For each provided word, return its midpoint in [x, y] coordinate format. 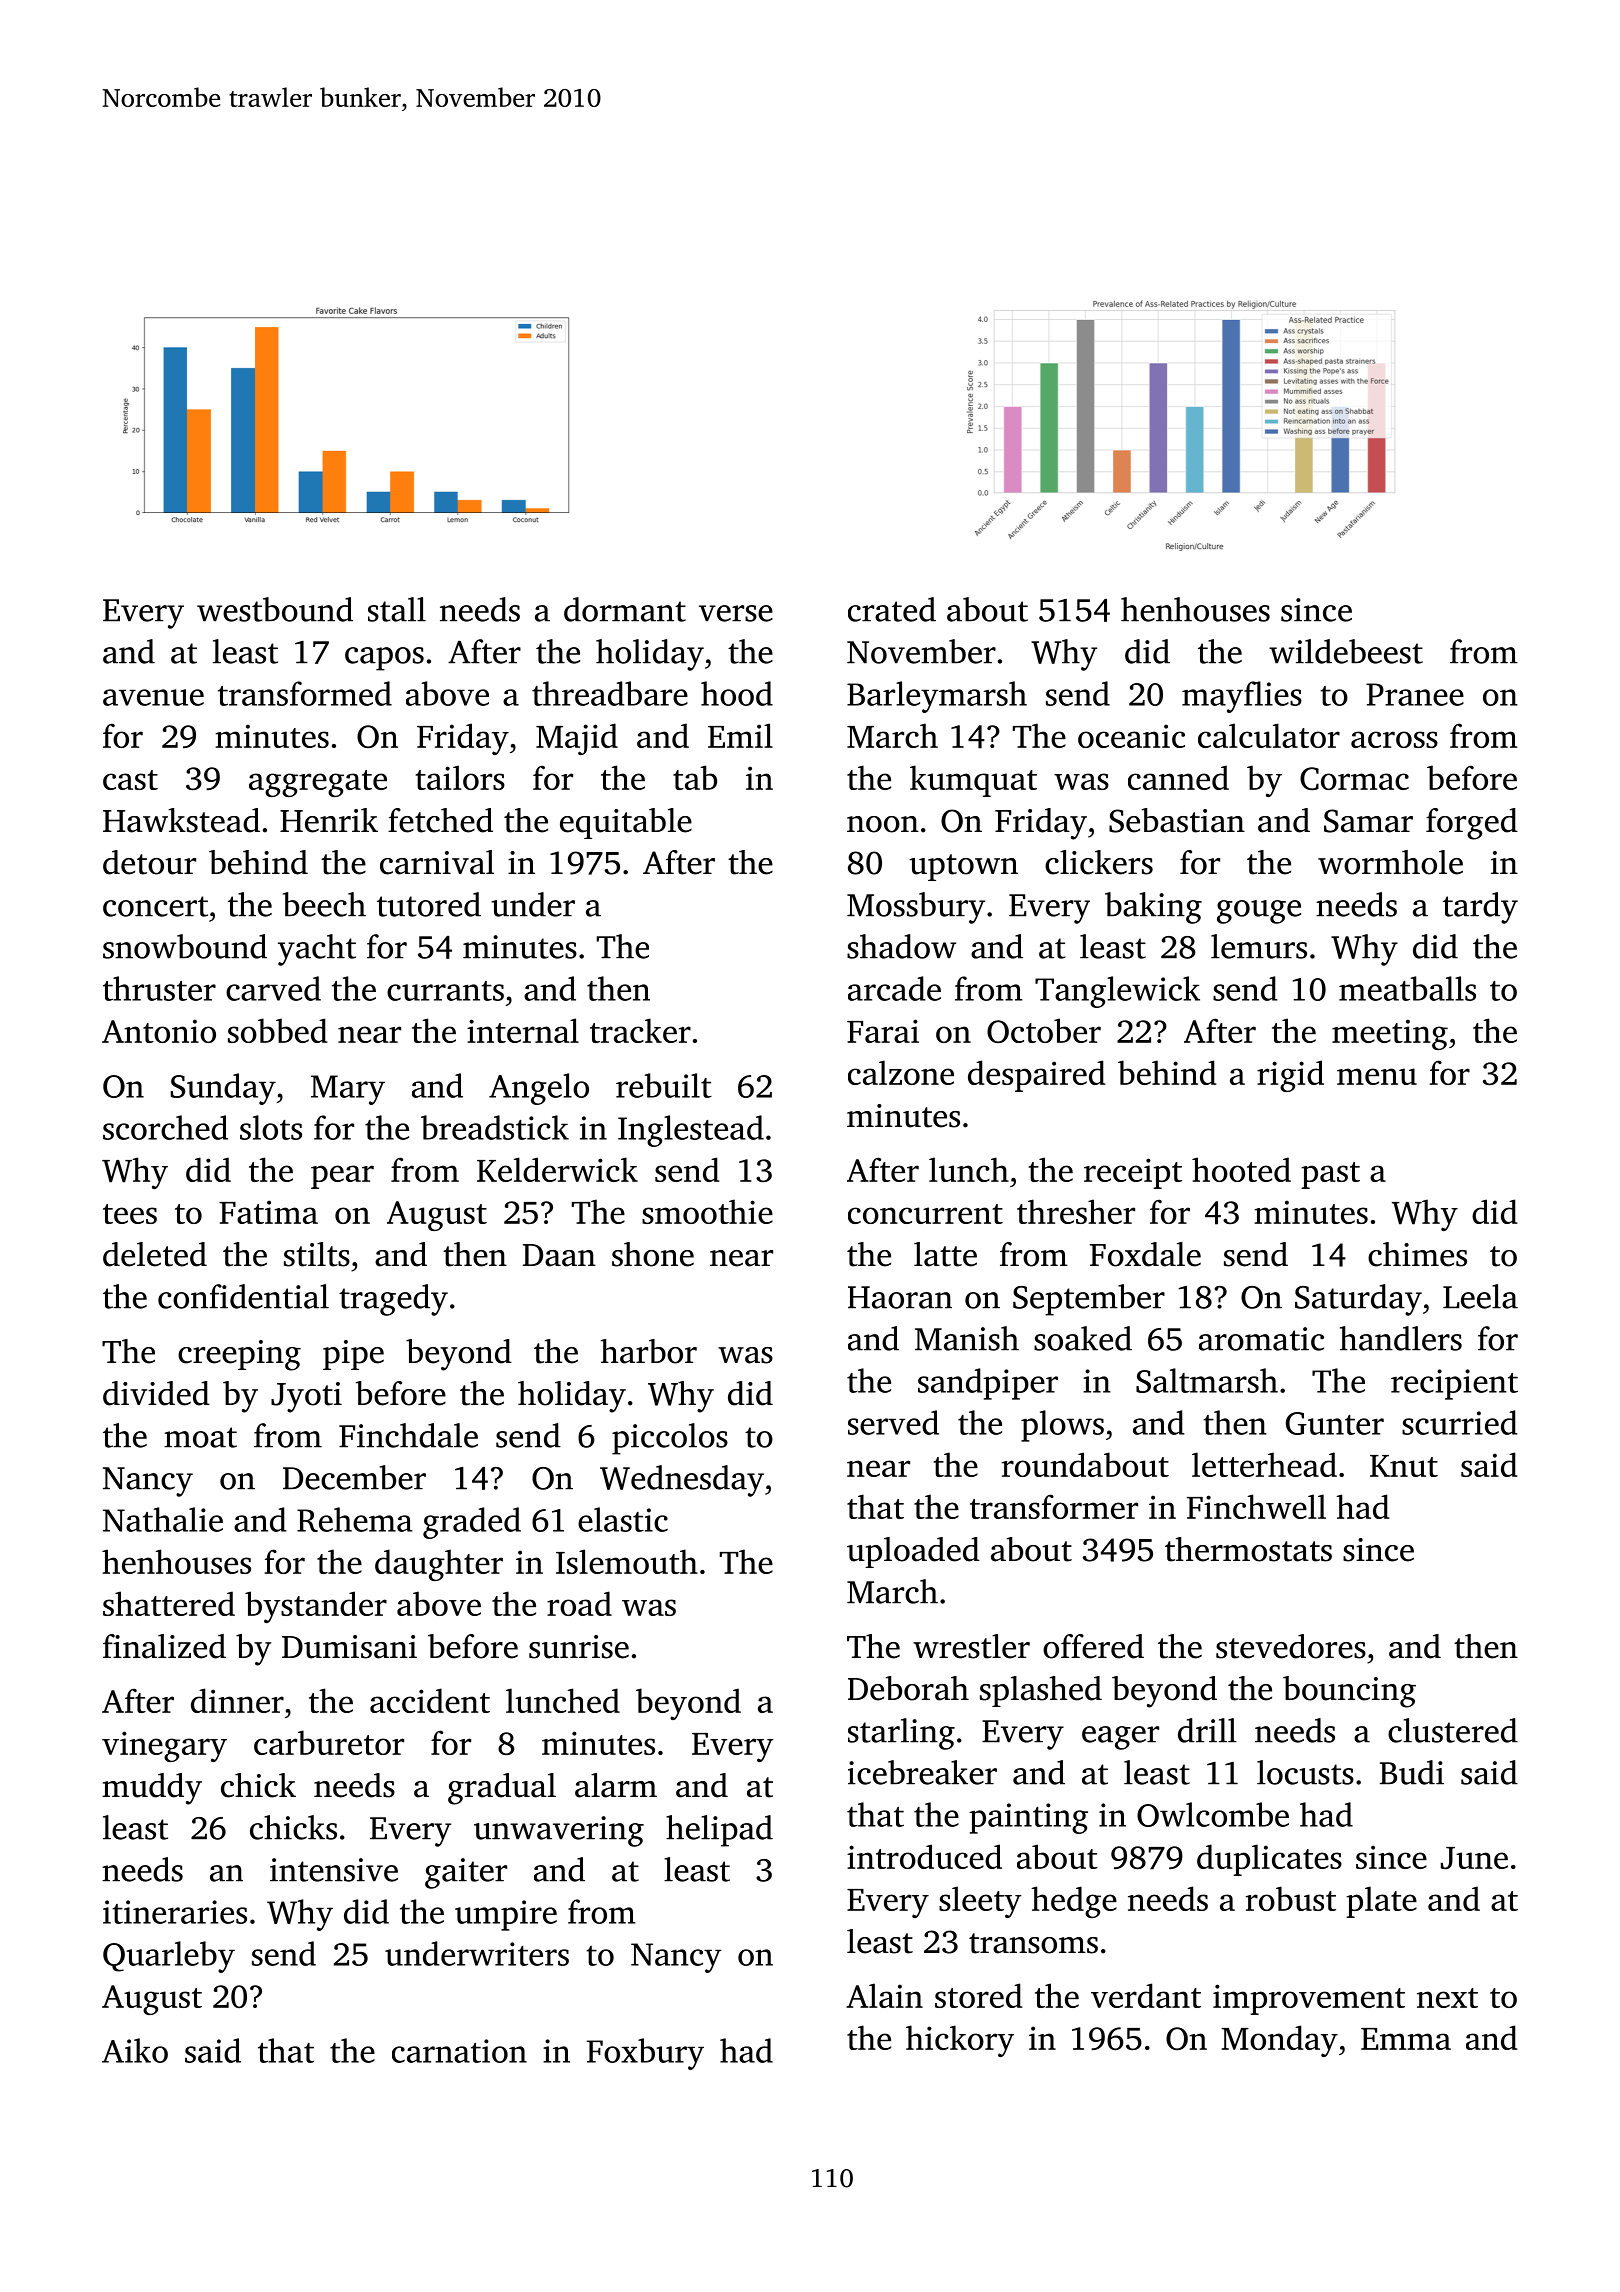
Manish [967, 1338]
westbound [275, 609]
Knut [1404, 1466]
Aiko [135, 2050]
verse [736, 613]
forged [1472, 824]
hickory [960, 2041]
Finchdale [408, 1435]
